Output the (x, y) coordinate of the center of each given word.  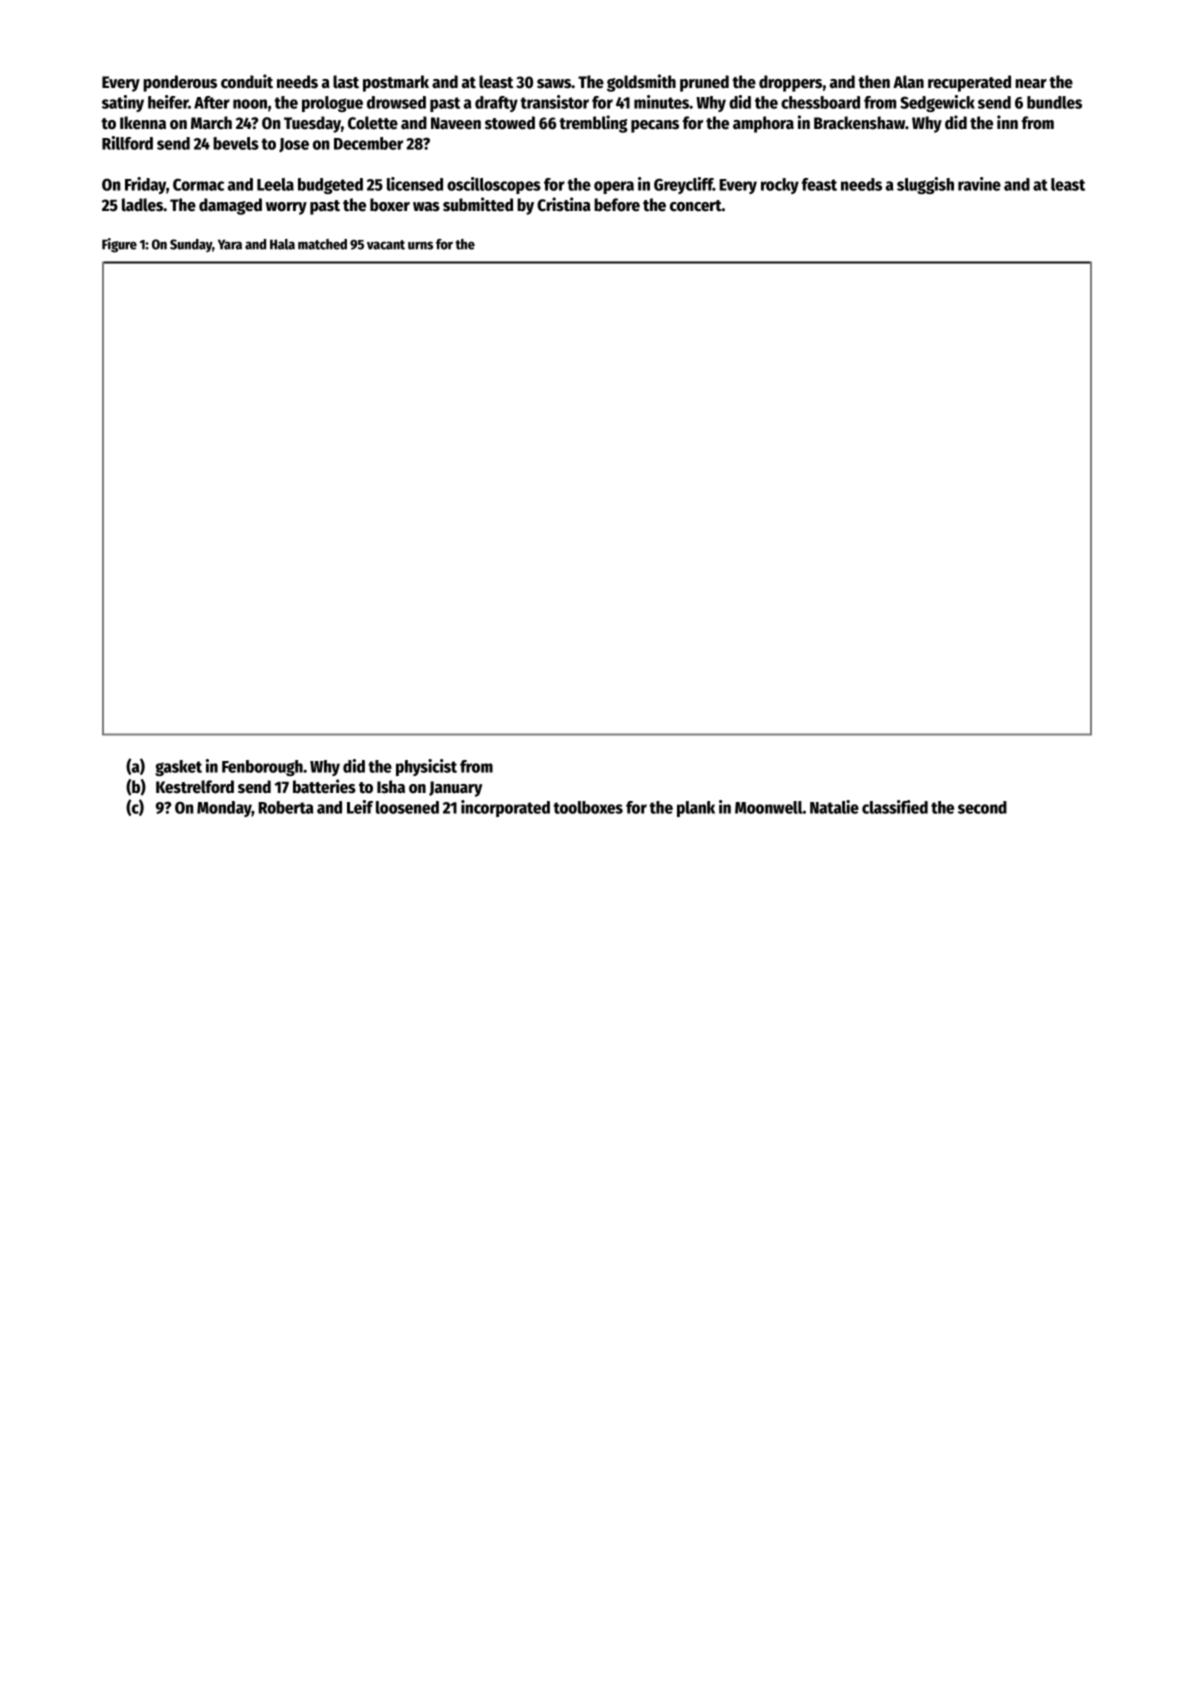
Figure (119, 245)
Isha (391, 787)
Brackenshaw (859, 123)
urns (420, 245)
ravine (979, 184)
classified (895, 807)
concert (696, 206)
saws (554, 84)
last (346, 82)
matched (322, 244)
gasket (178, 768)
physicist (426, 767)
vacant (386, 245)
